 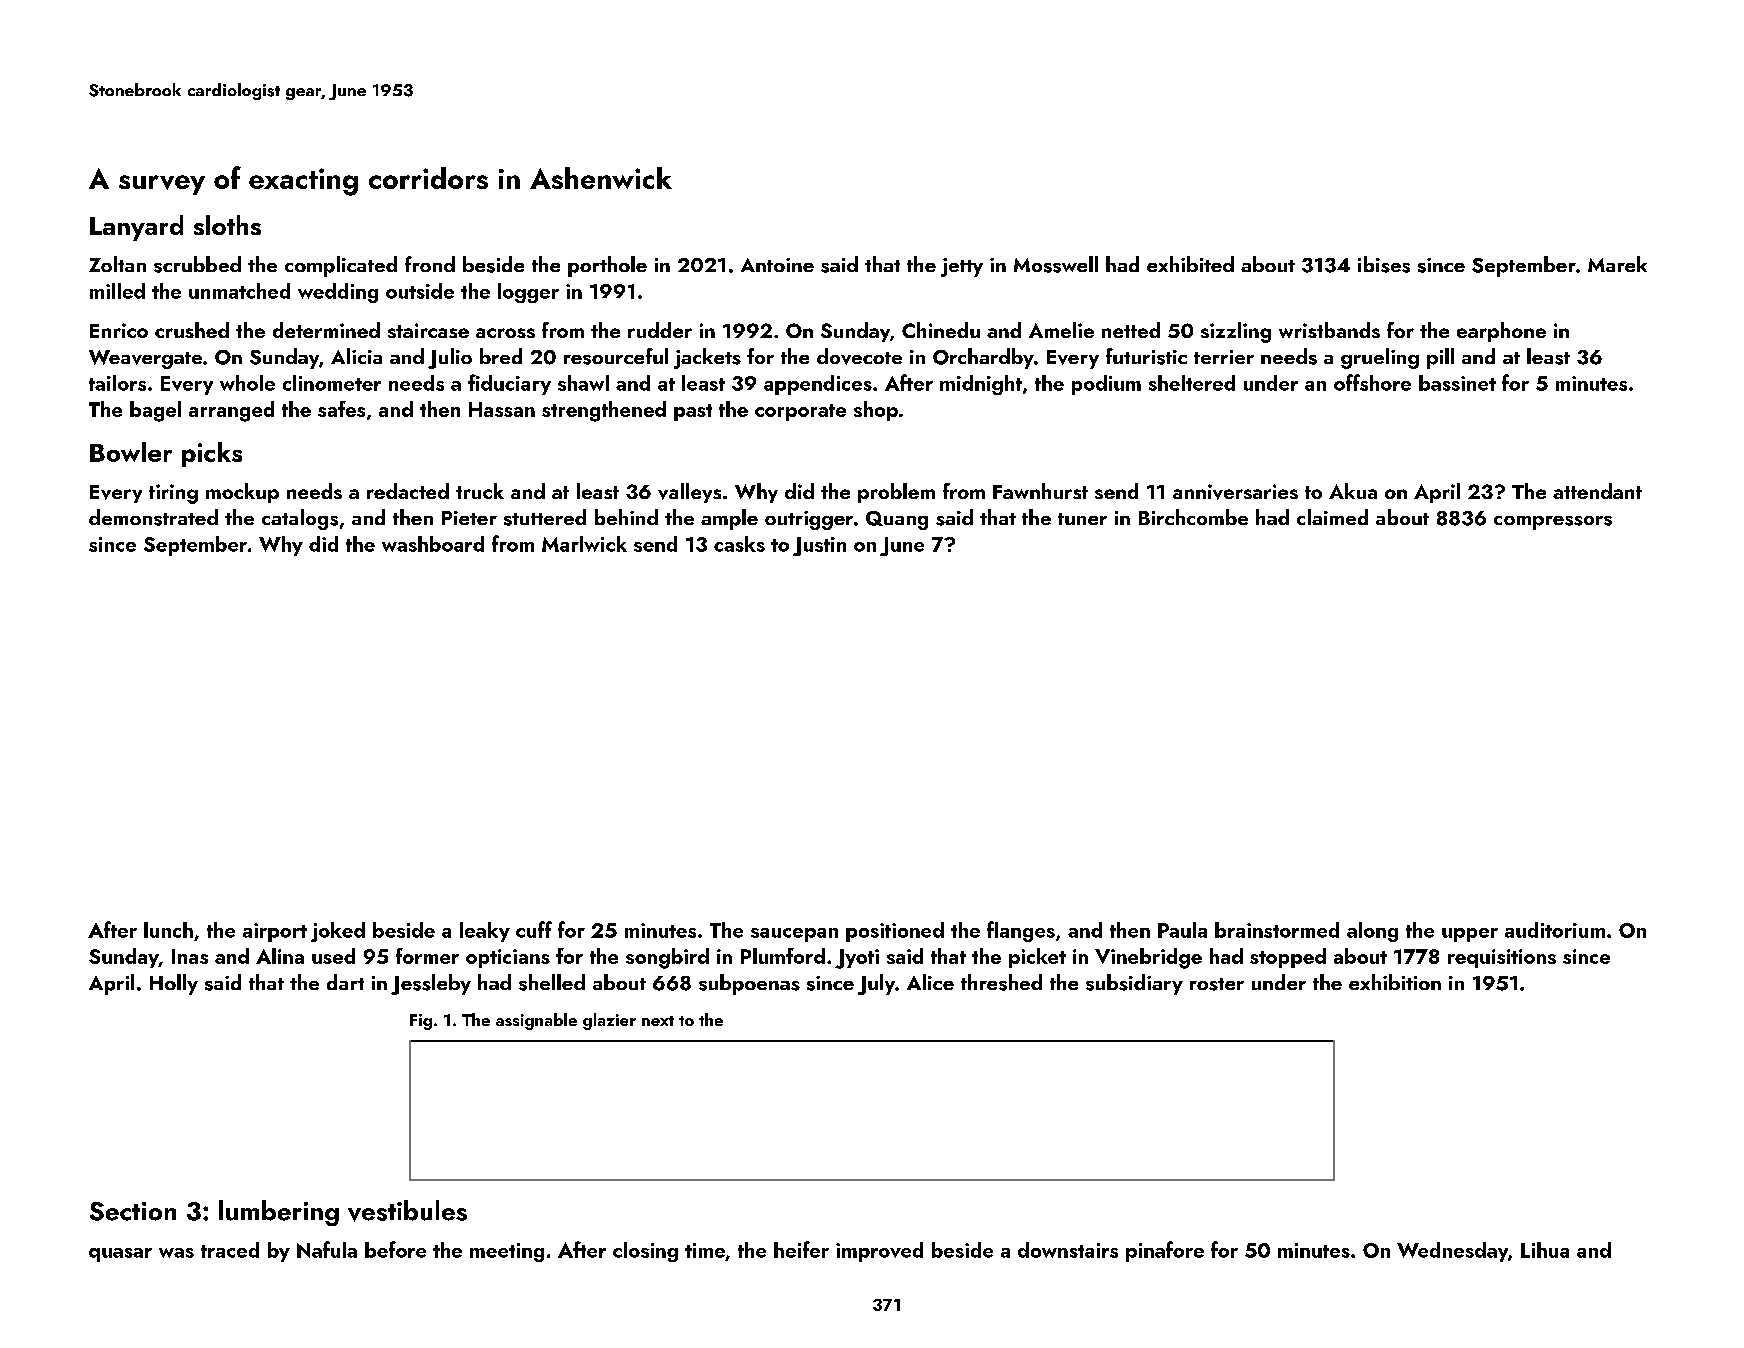 What do you see at coordinates (1037, 958) in the screenshot?
I see `picket` at bounding box center [1037, 958].
